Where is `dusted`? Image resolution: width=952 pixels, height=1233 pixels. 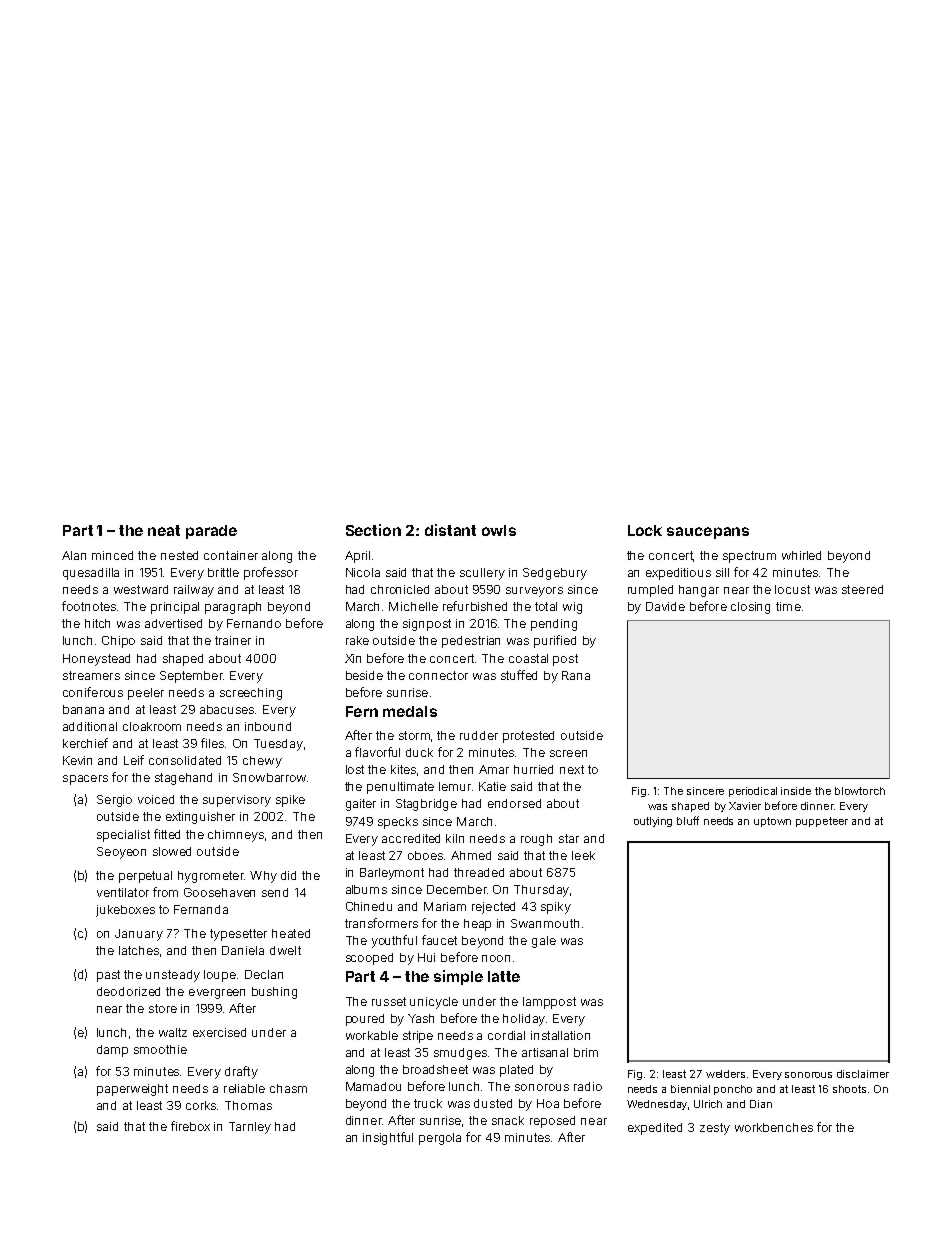
dusted is located at coordinates (493, 1103).
